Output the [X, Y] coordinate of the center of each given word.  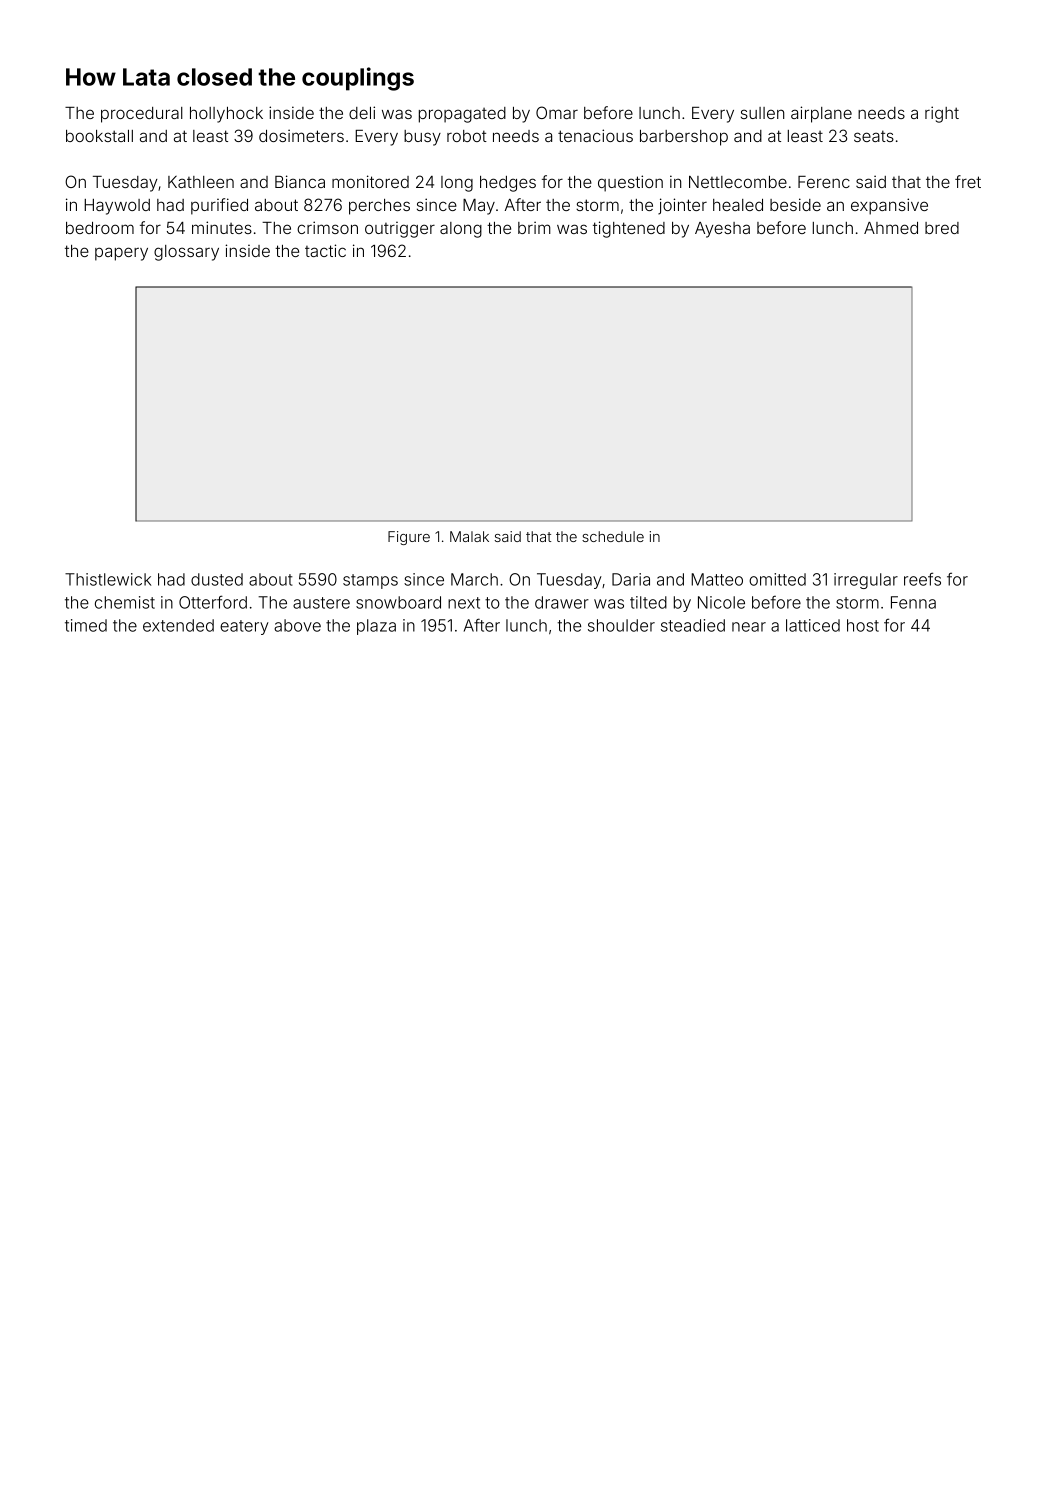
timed [86, 625]
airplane [821, 114]
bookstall [99, 136]
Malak [469, 536]
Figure [409, 538]
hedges [508, 184]
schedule [613, 536]
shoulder [621, 625]
